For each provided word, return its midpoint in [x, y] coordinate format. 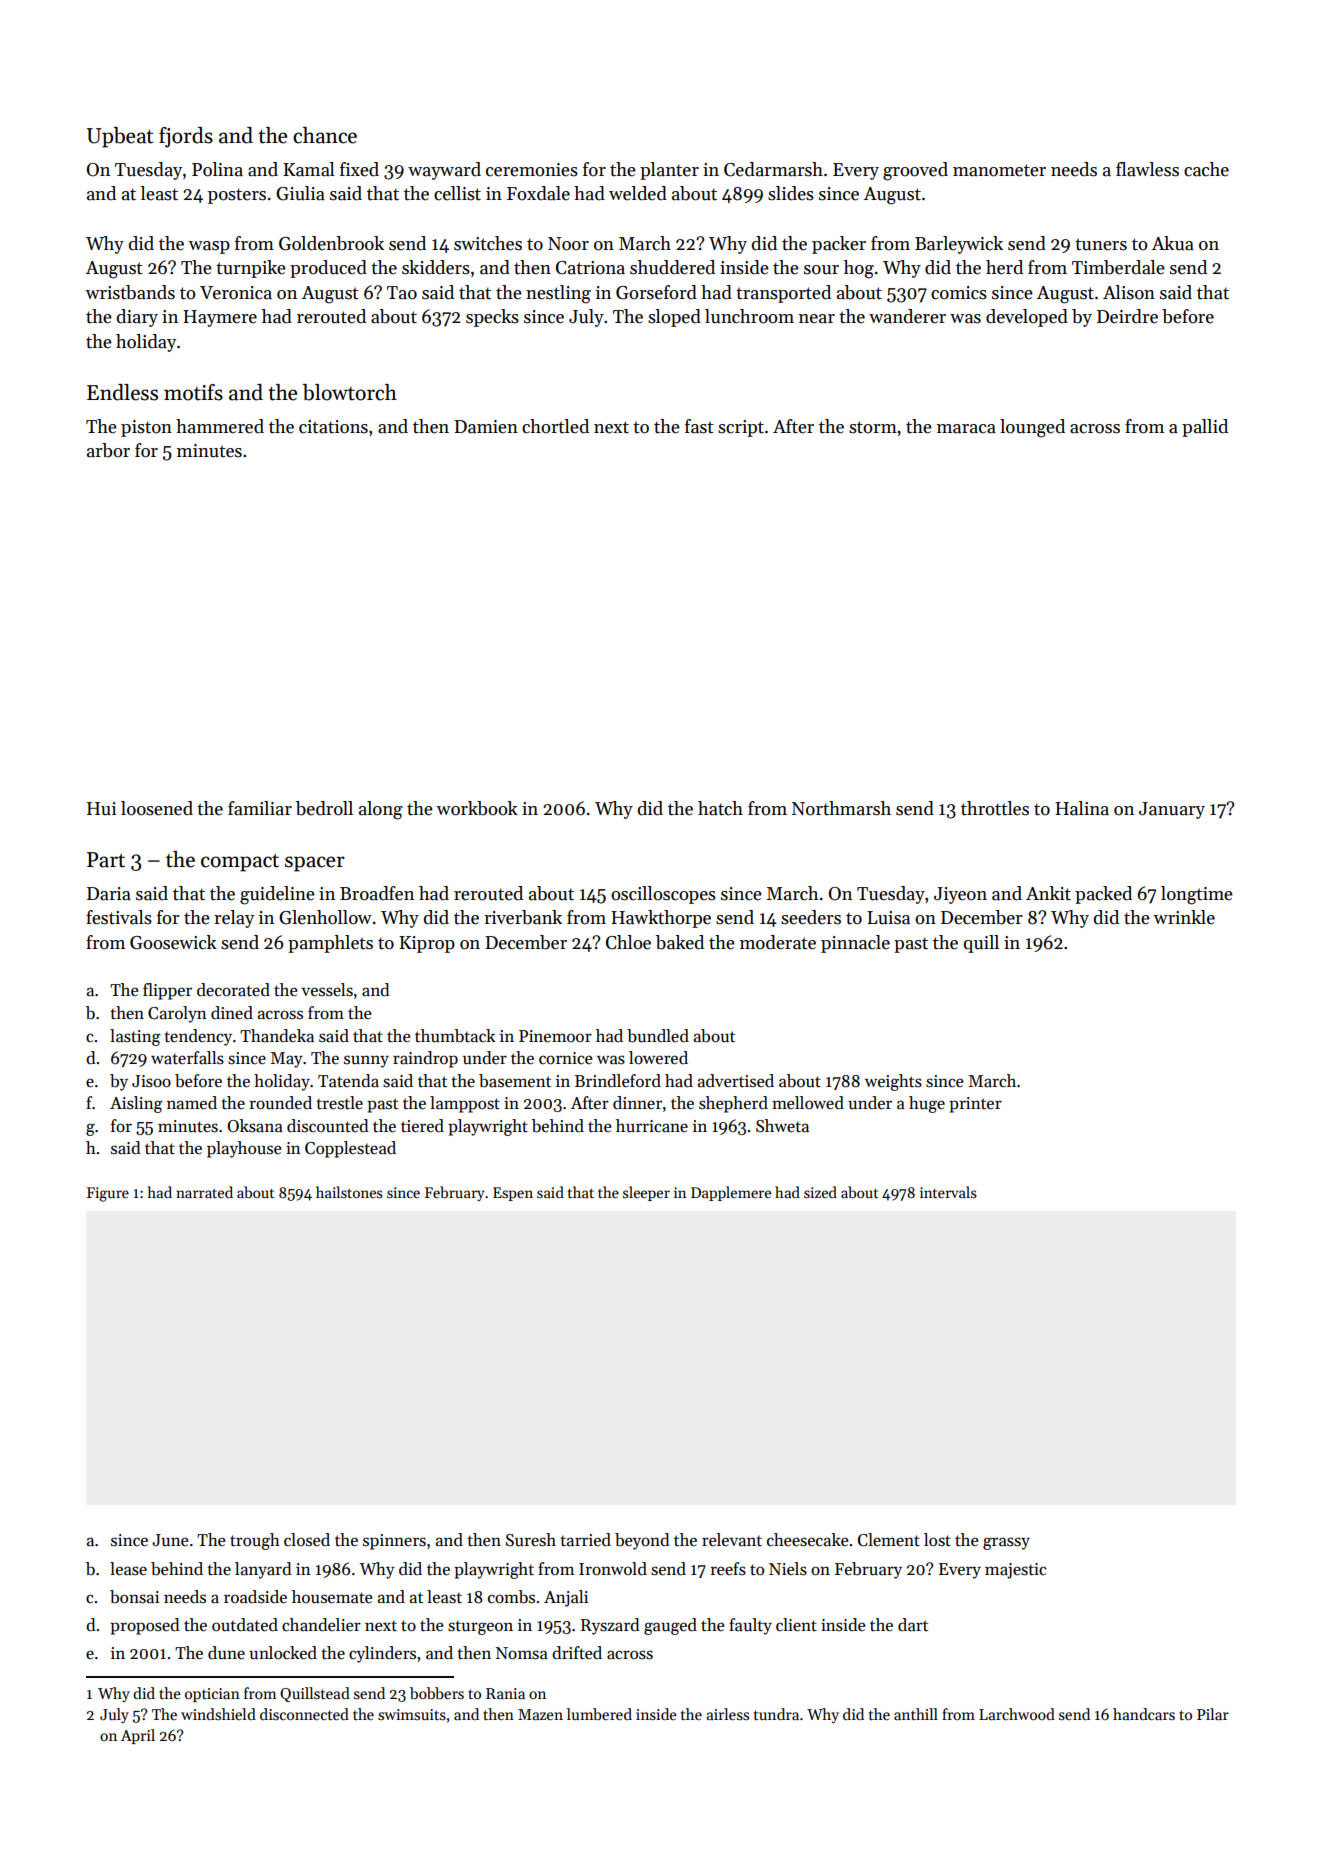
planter [669, 171]
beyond [642, 1541]
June [170, 1540]
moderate [778, 942]
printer [975, 1105]
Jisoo [151, 1081]
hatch [720, 808]
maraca [966, 429]
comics [959, 293]
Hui [101, 808]
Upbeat [120, 137]
